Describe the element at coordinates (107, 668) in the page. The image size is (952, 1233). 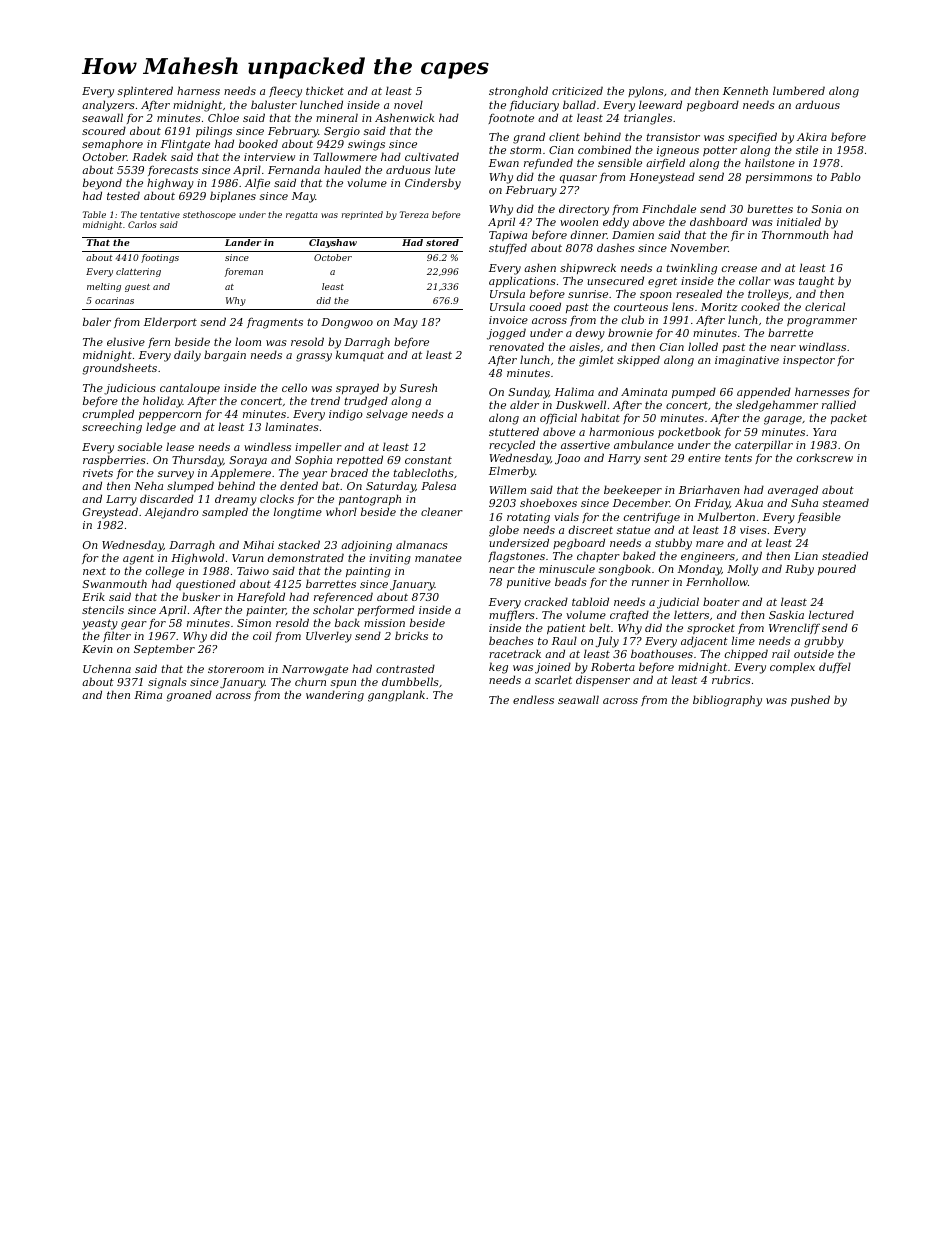
I see `Uchenna` at that location.
